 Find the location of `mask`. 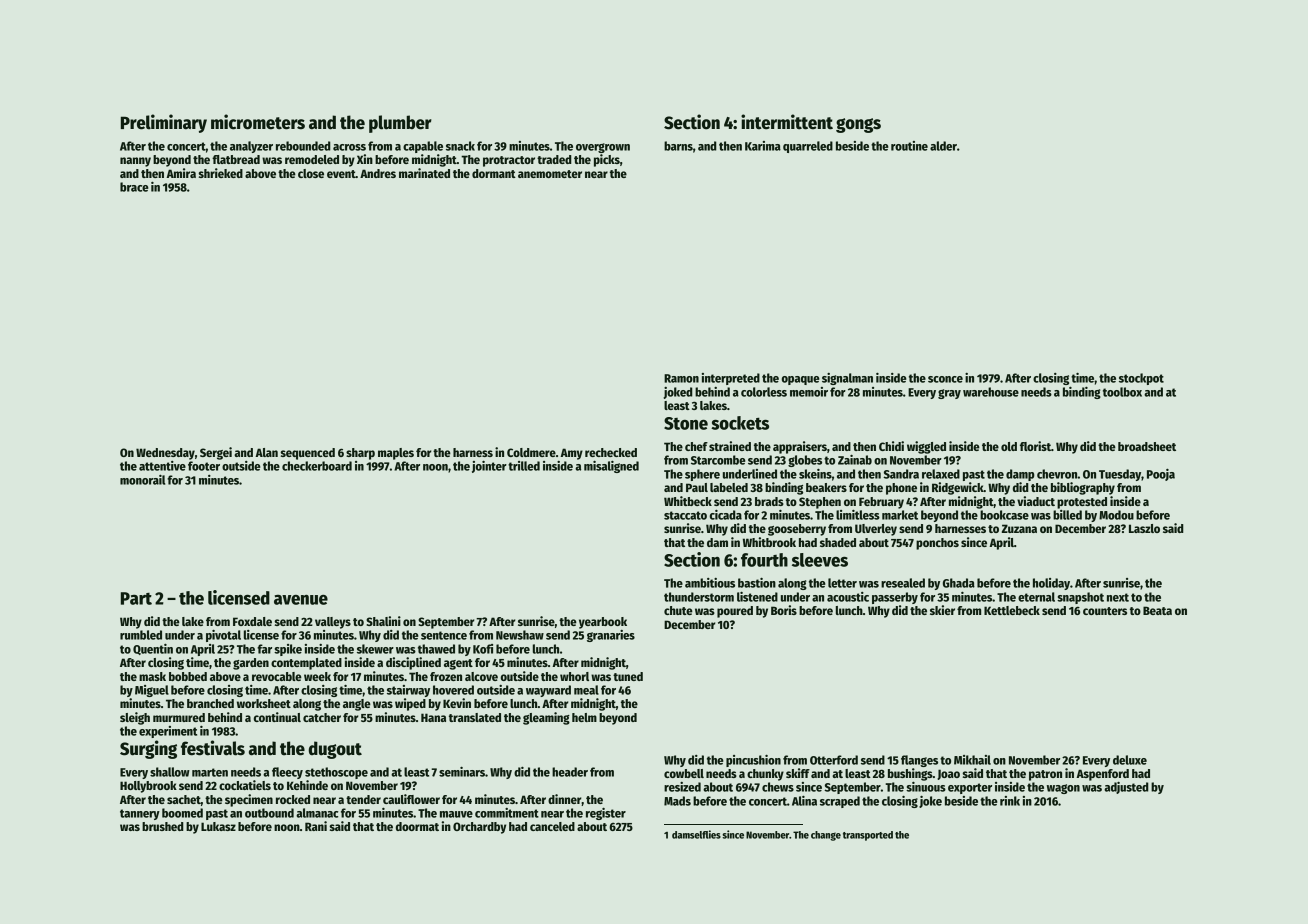

mask is located at coordinates (152, 676).
